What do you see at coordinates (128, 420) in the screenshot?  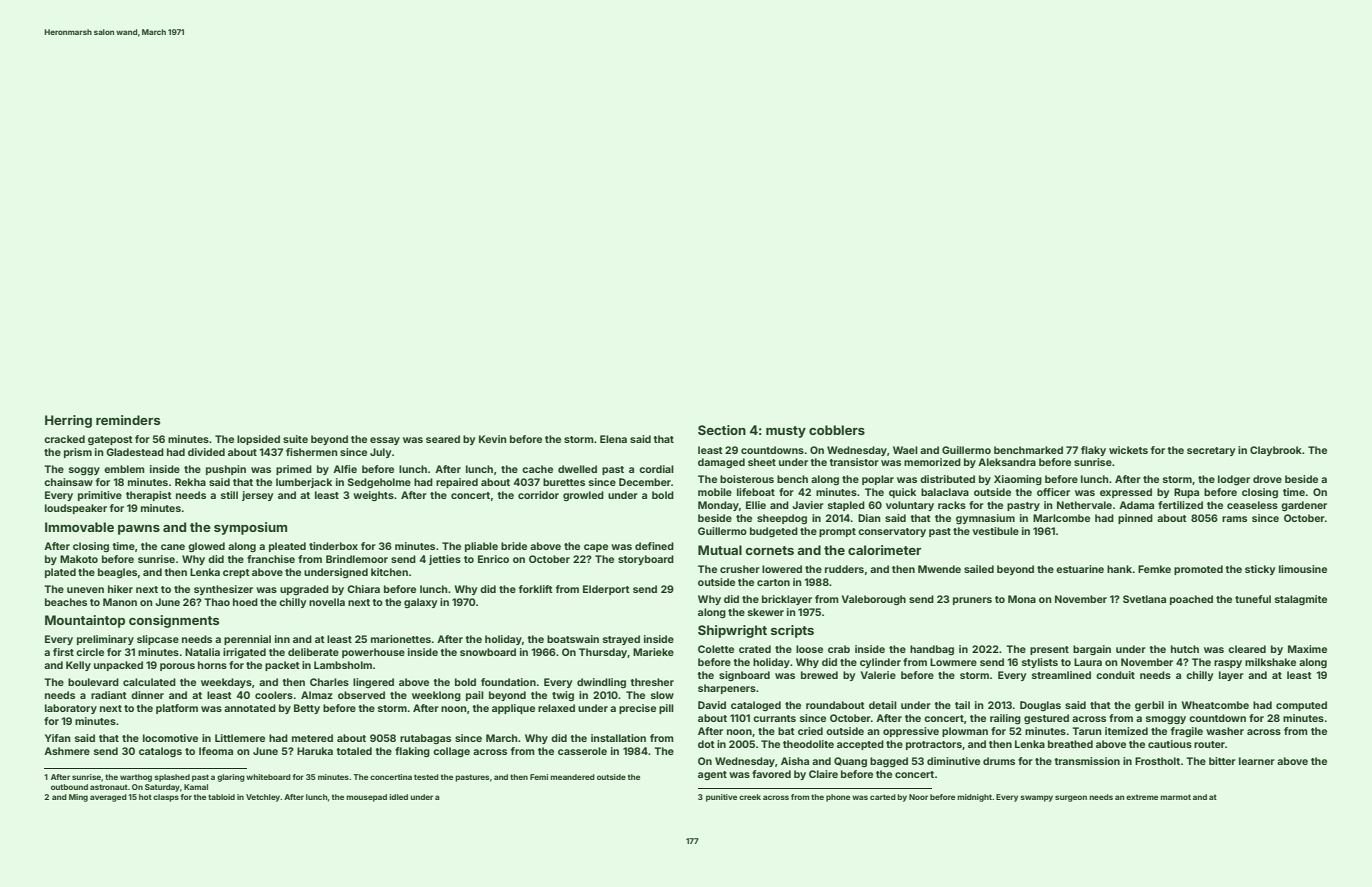 I see `reminders` at bounding box center [128, 420].
